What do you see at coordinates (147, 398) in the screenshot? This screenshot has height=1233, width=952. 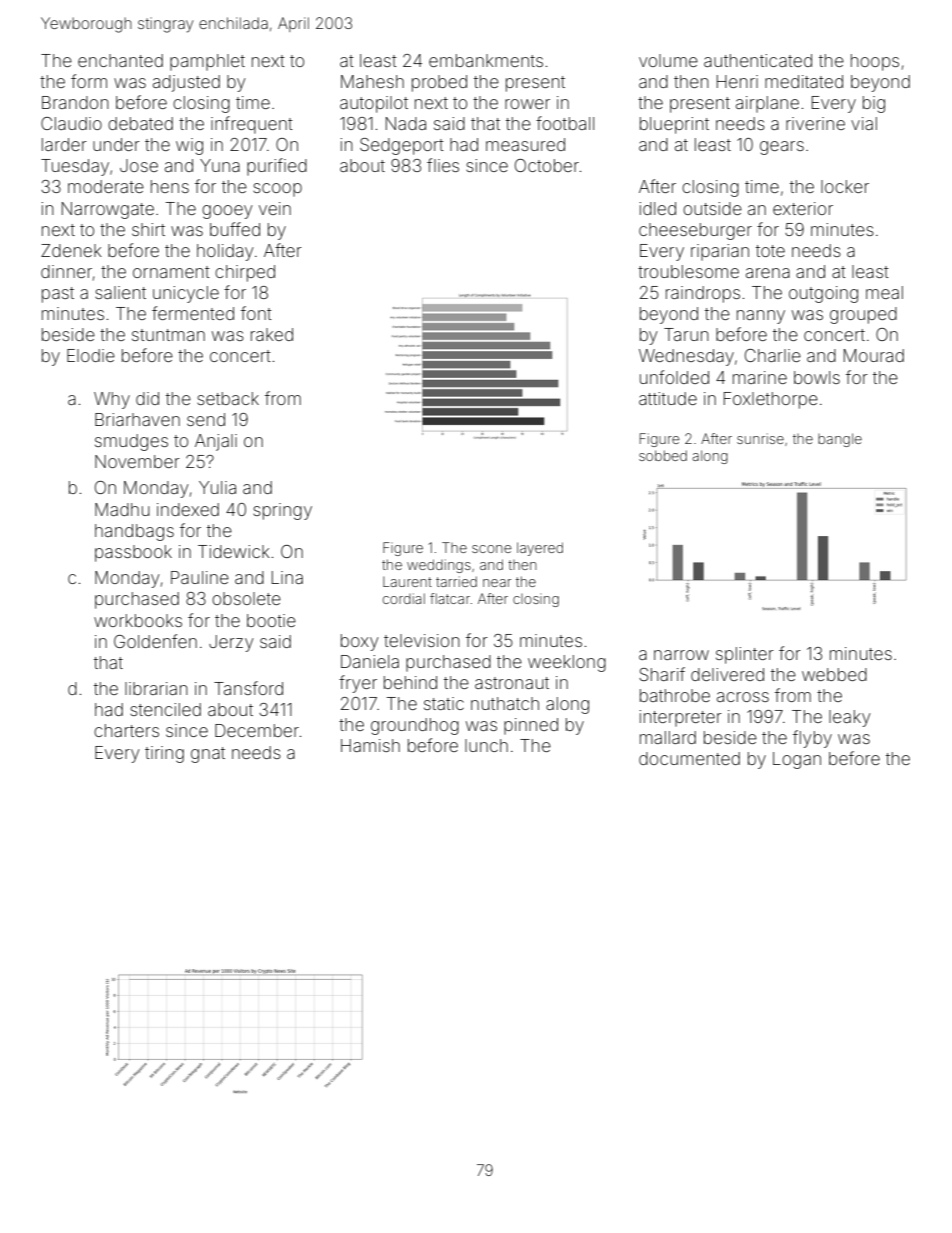 I see `did` at bounding box center [147, 398].
